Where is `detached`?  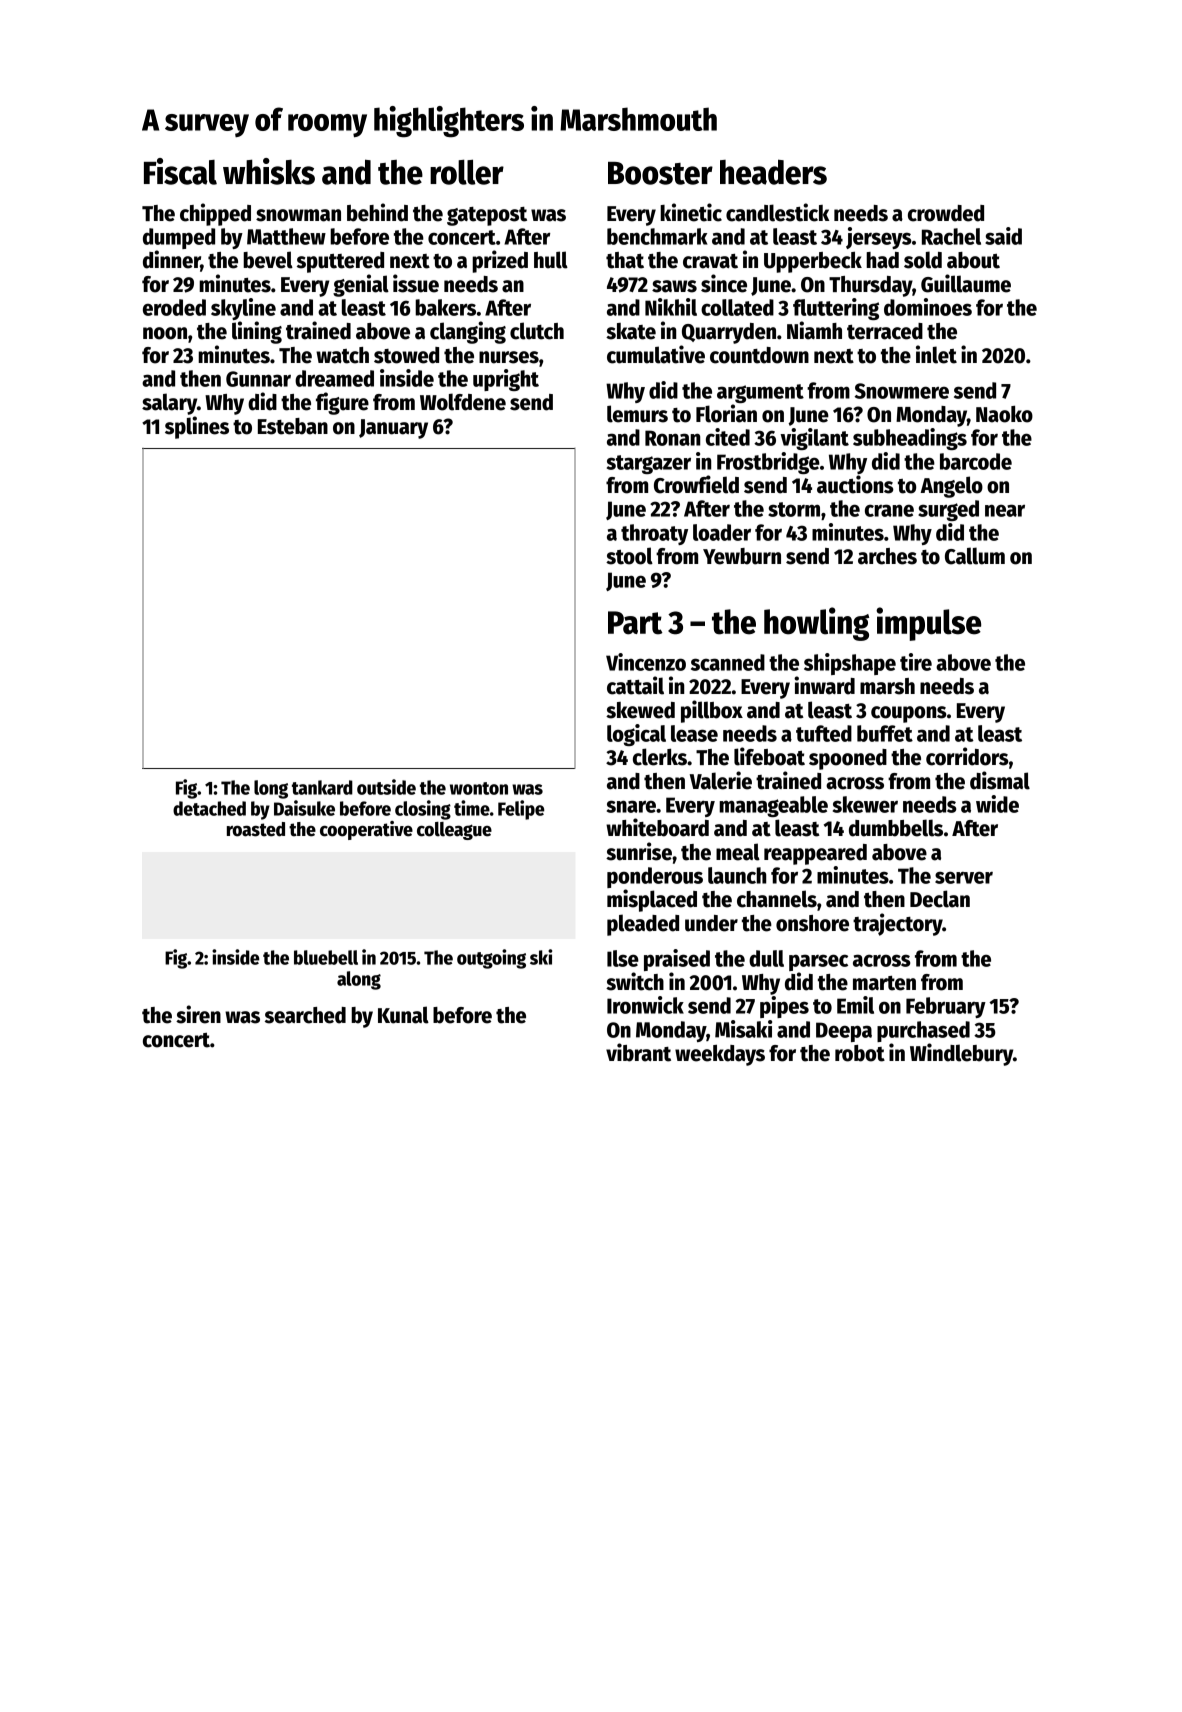
detached is located at coordinates (209, 808).
